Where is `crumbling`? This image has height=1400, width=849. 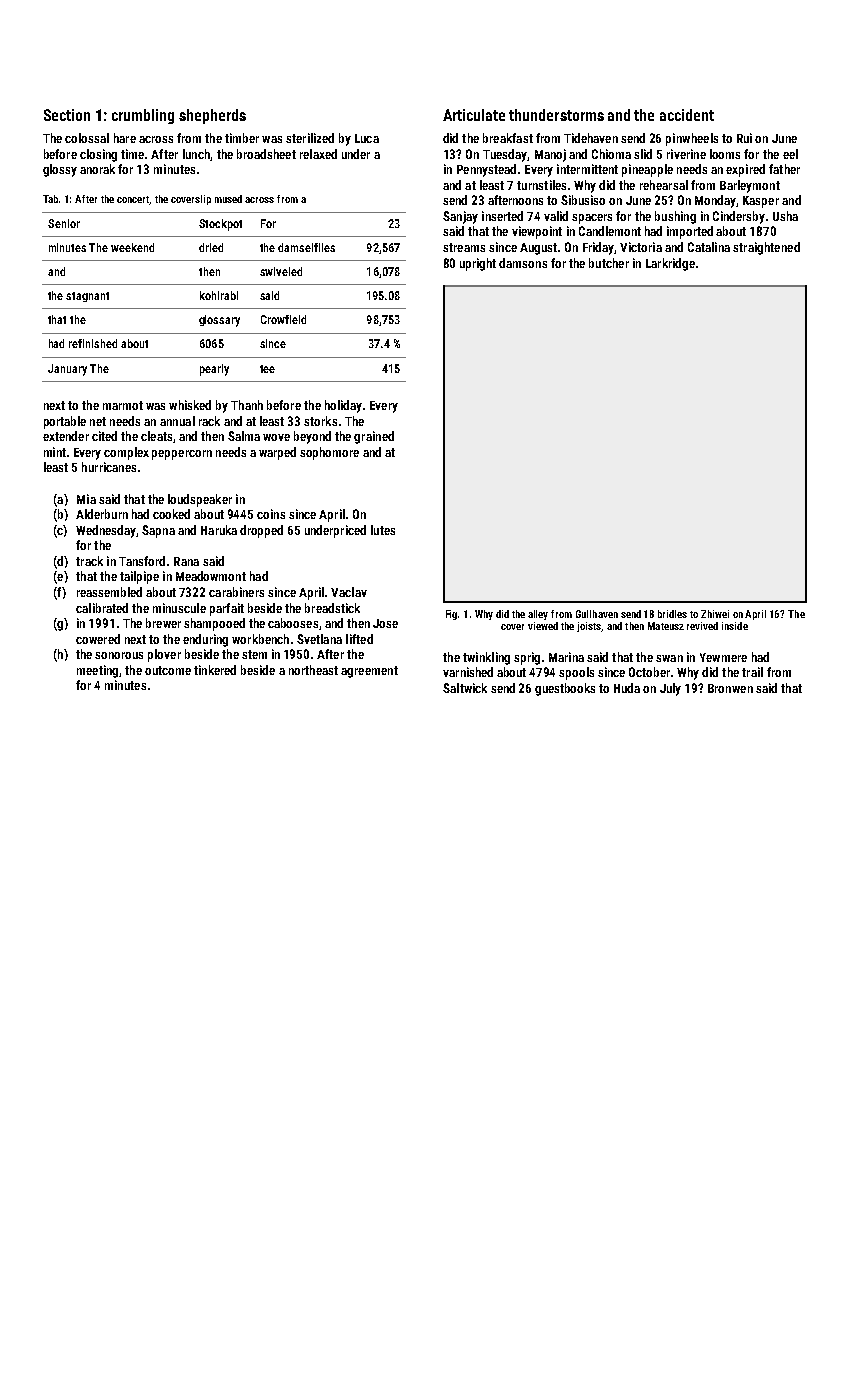
crumbling is located at coordinates (143, 116).
